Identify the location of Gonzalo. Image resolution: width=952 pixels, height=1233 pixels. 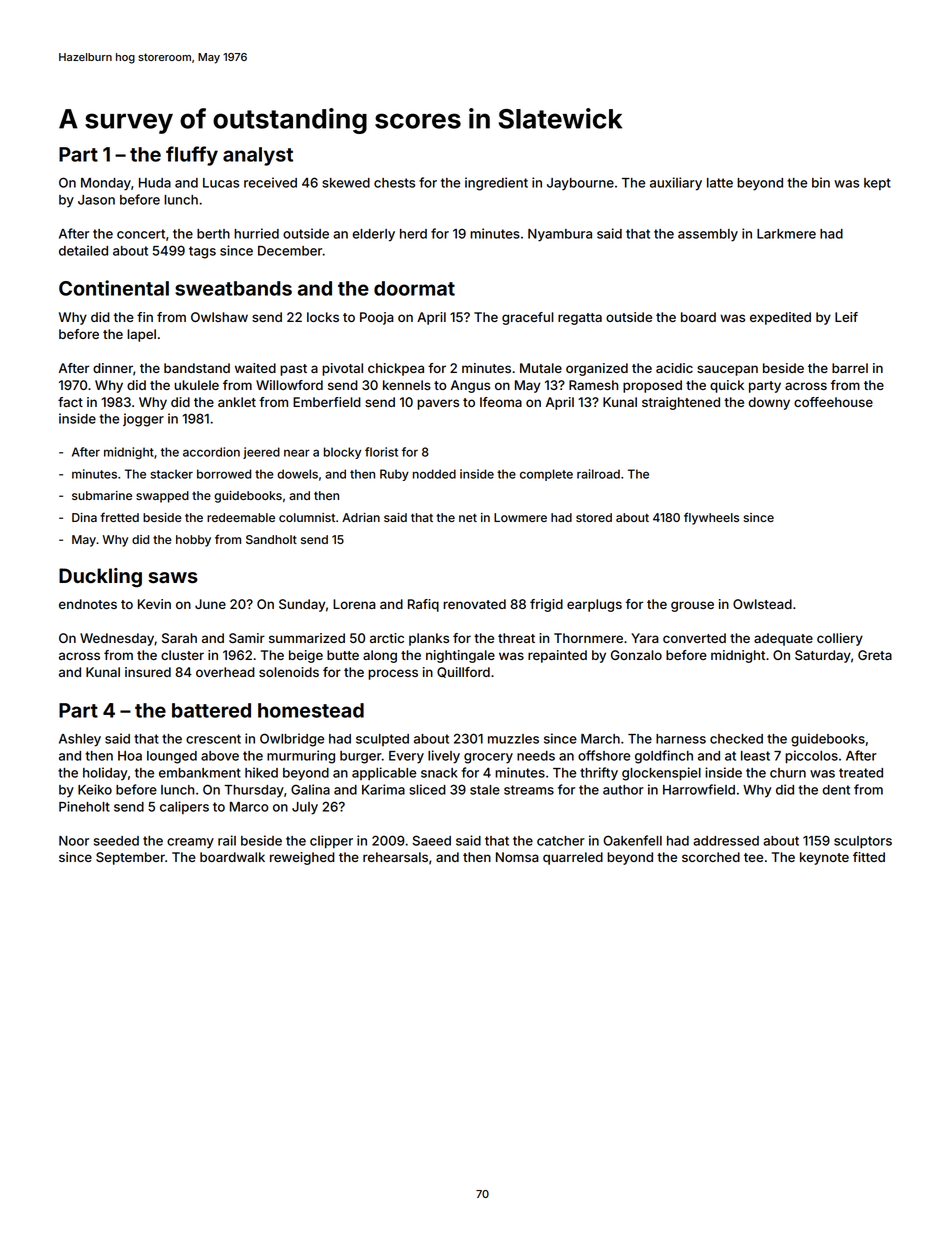
(636, 655).
